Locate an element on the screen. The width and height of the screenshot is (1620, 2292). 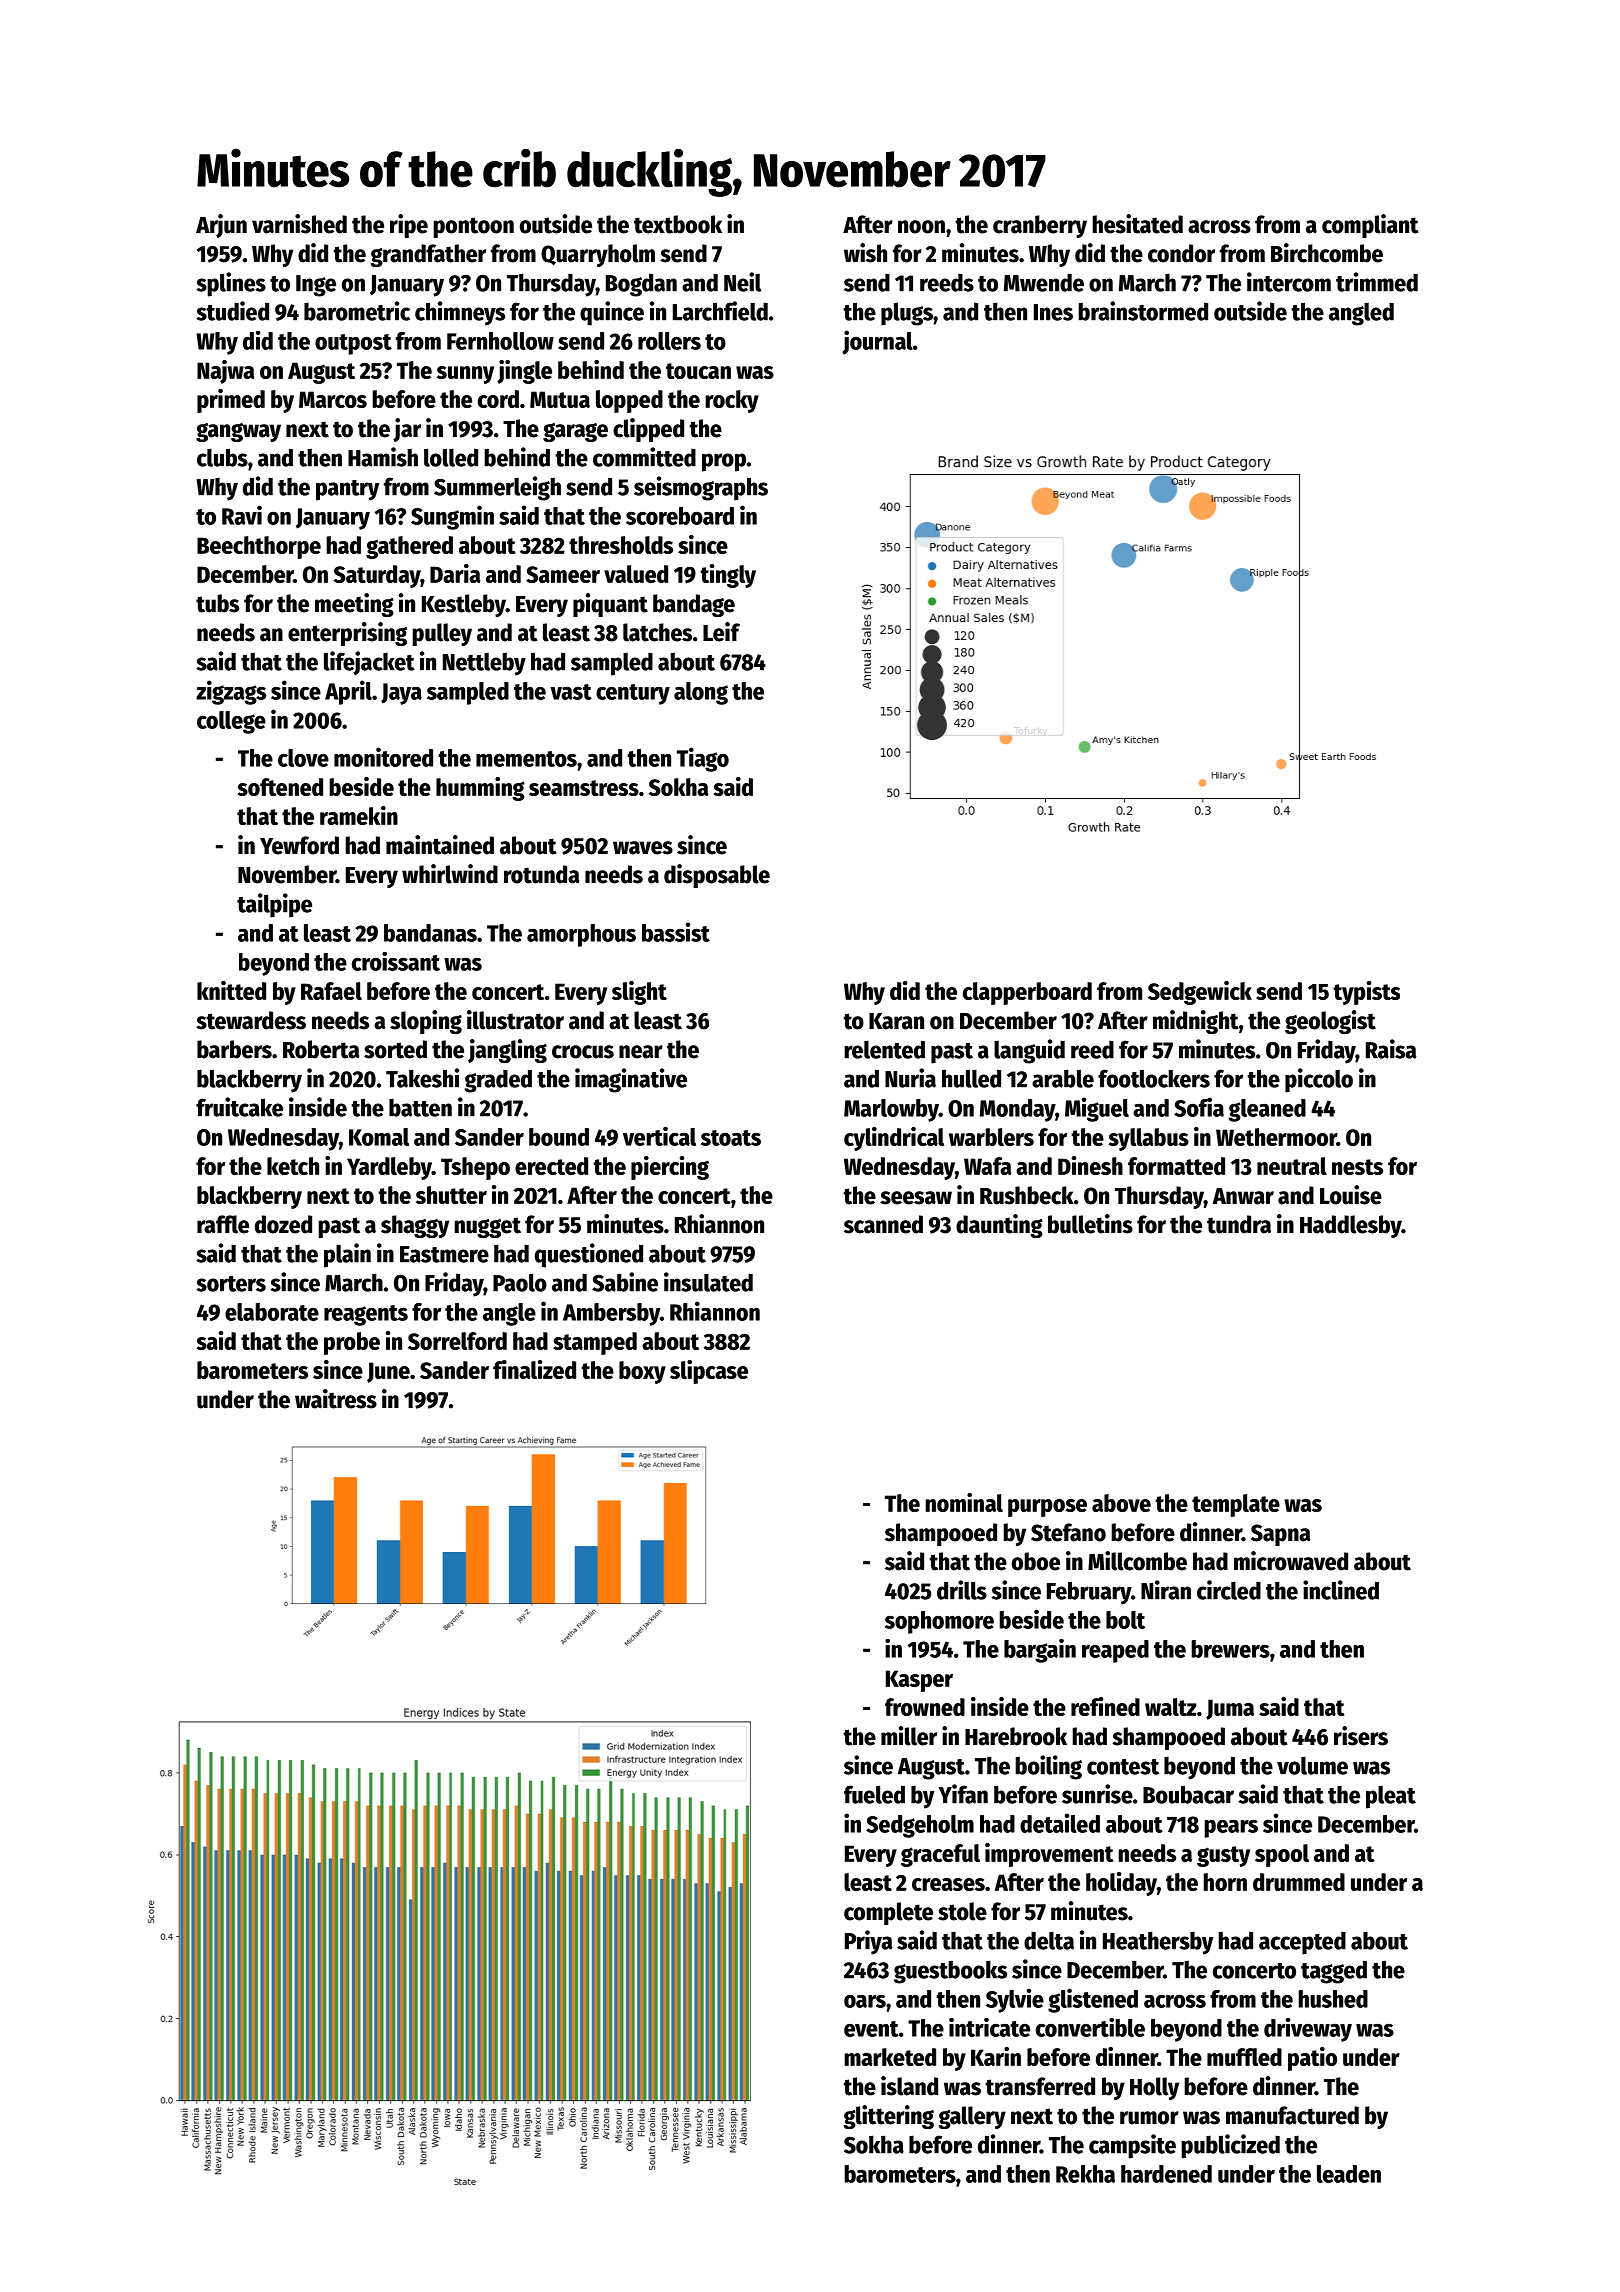
glittering is located at coordinates (888, 2117).
